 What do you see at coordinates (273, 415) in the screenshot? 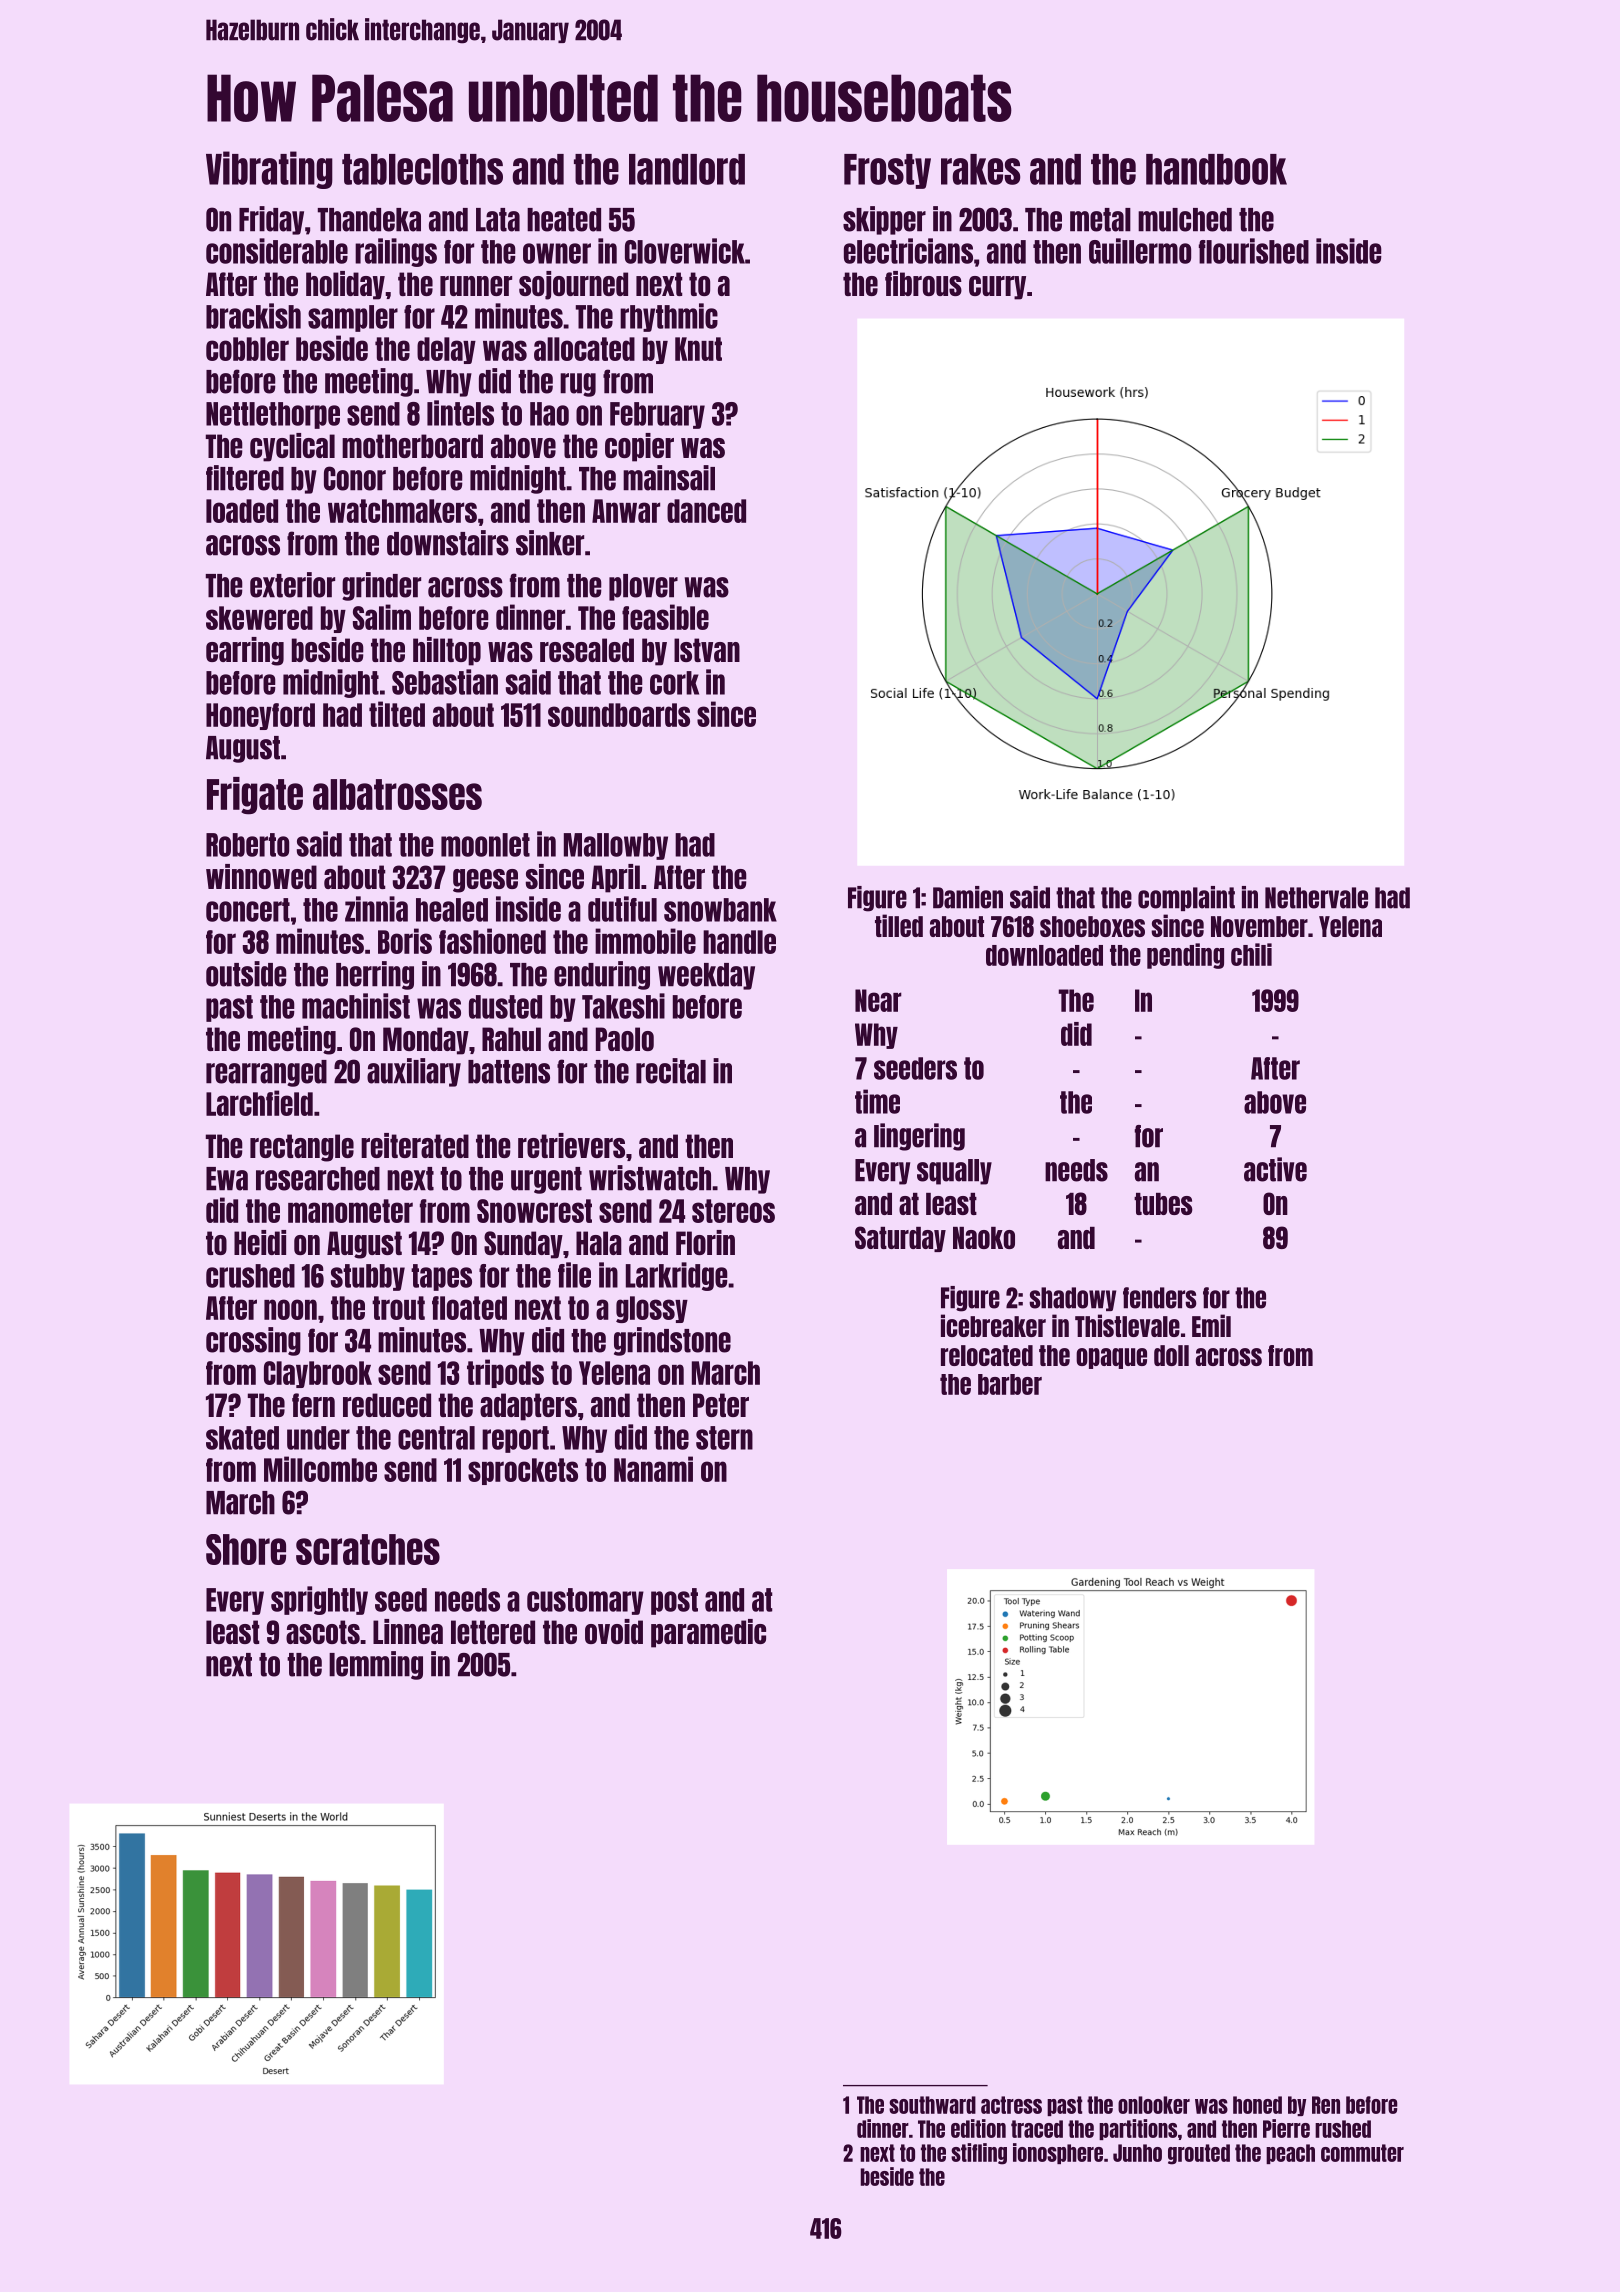
I see `Nettlethorpe` at bounding box center [273, 415].
